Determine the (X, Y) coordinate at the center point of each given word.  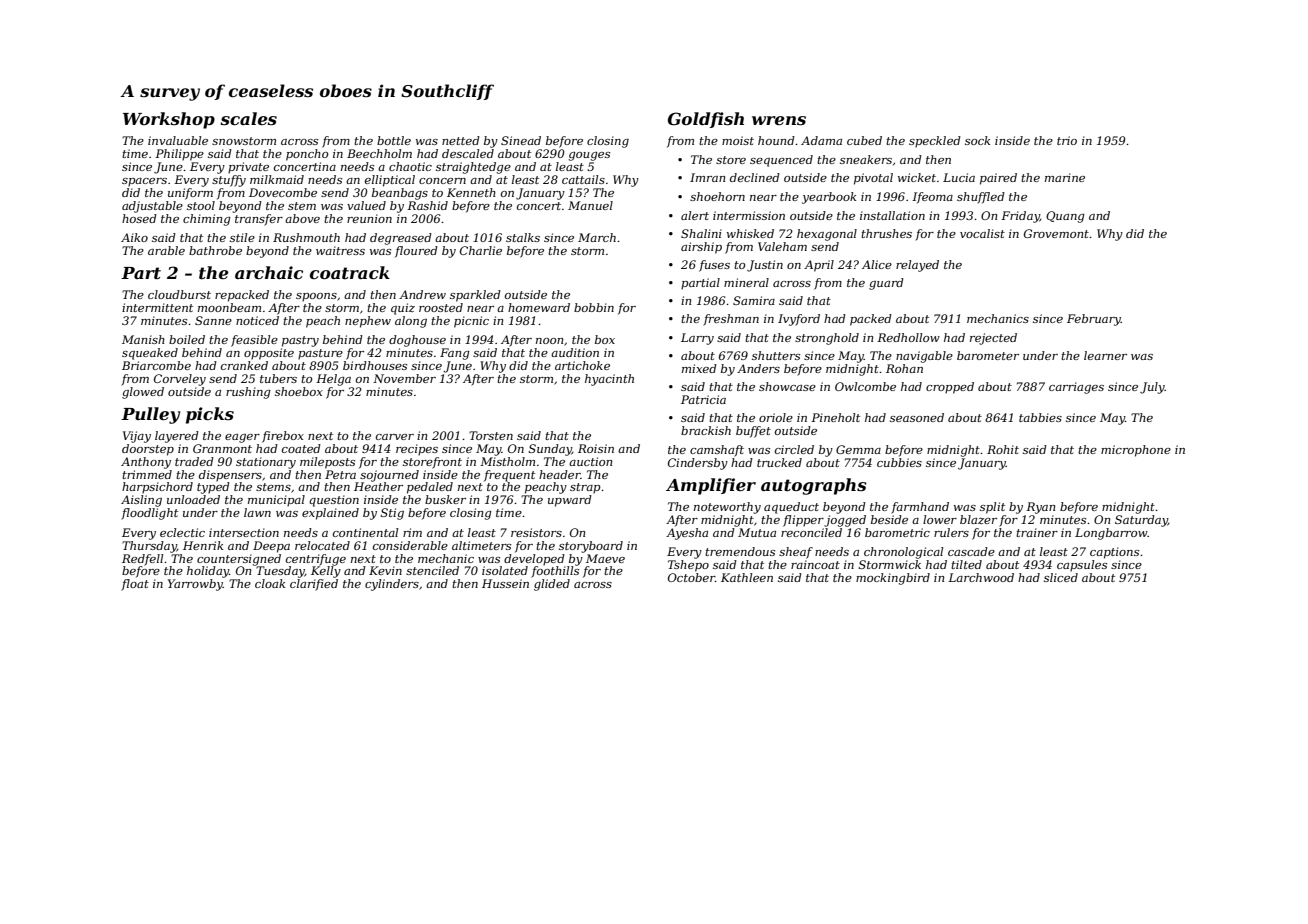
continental (365, 532)
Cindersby (698, 464)
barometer (988, 355)
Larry (697, 339)
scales (248, 118)
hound (776, 140)
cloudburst (179, 294)
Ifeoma (932, 198)
